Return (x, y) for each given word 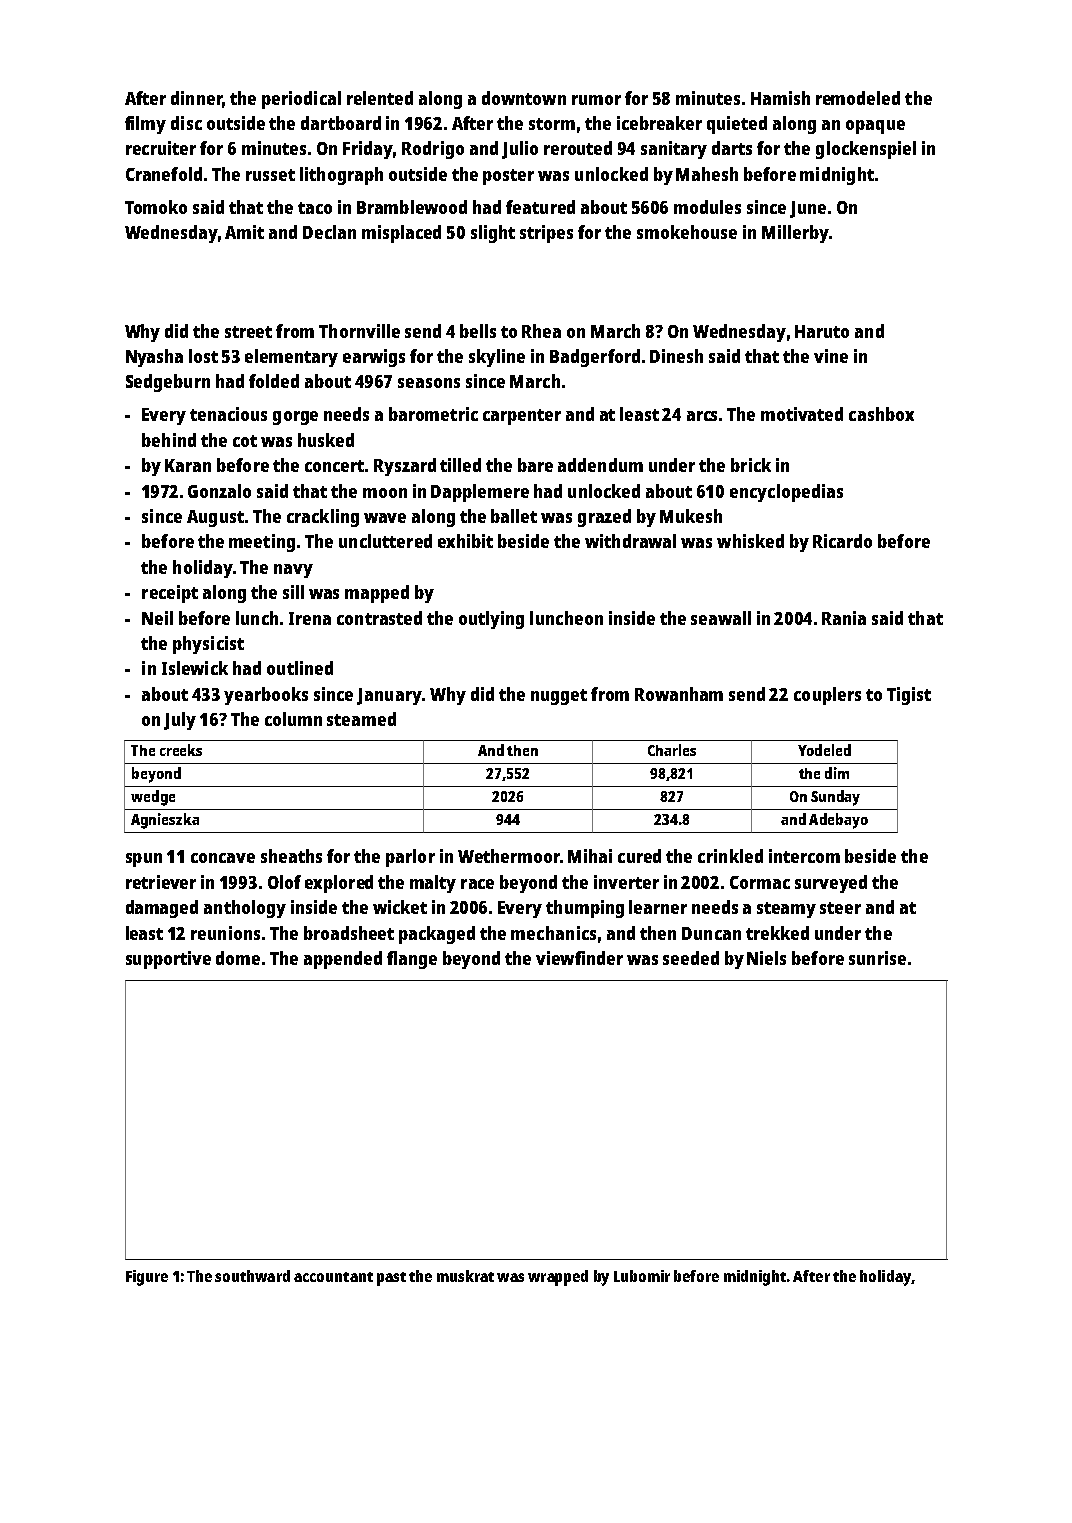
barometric (433, 414)
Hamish (780, 98)
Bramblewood (412, 207)
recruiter (161, 148)
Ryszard (405, 467)
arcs (702, 416)
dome (238, 958)
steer (840, 908)
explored (339, 884)
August (215, 518)
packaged (437, 935)
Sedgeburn (168, 383)
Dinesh (676, 356)
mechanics (553, 933)
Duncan (711, 933)
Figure (147, 1278)
